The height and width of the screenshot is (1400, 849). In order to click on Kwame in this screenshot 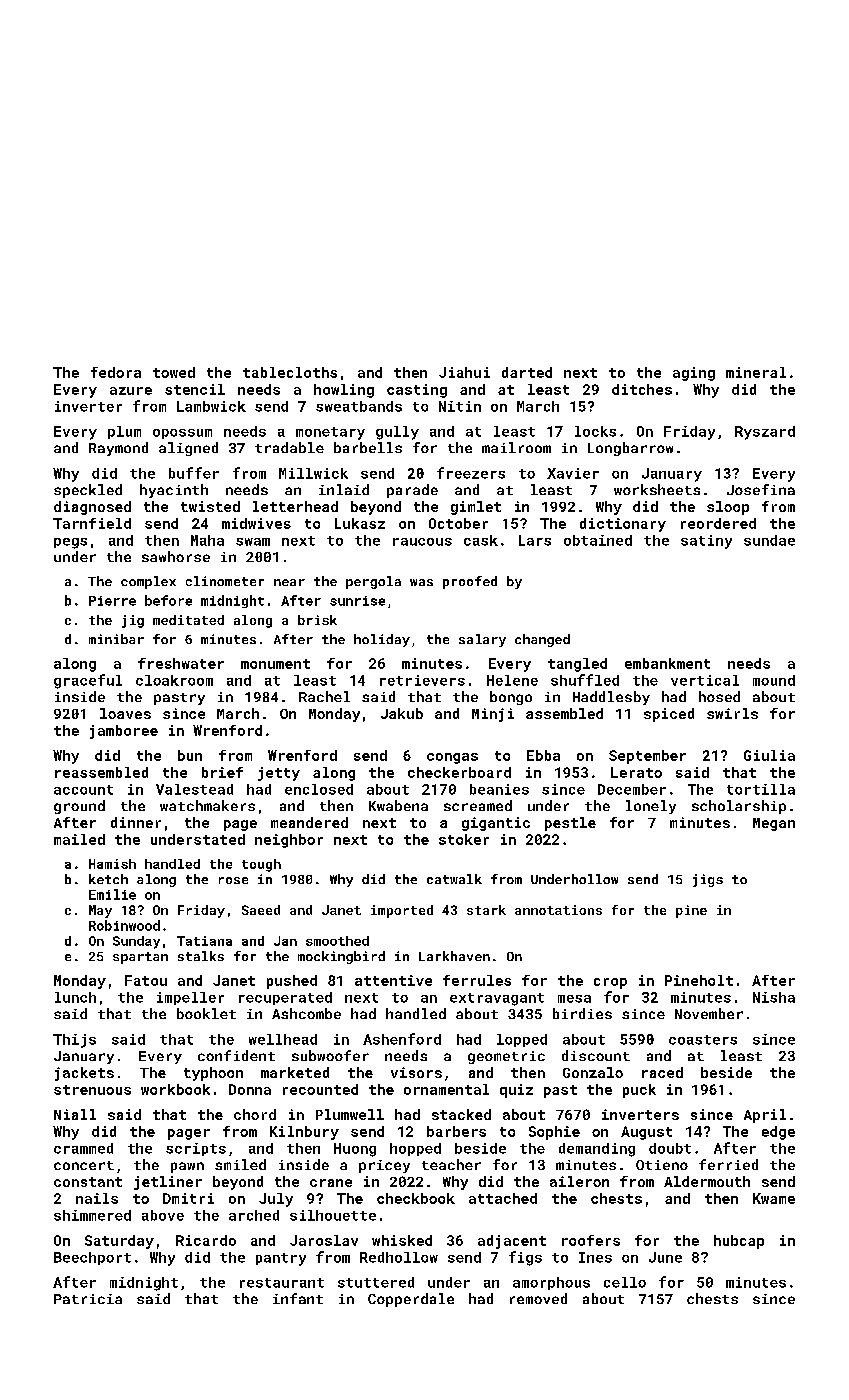, I will do `click(774, 1198)`.
